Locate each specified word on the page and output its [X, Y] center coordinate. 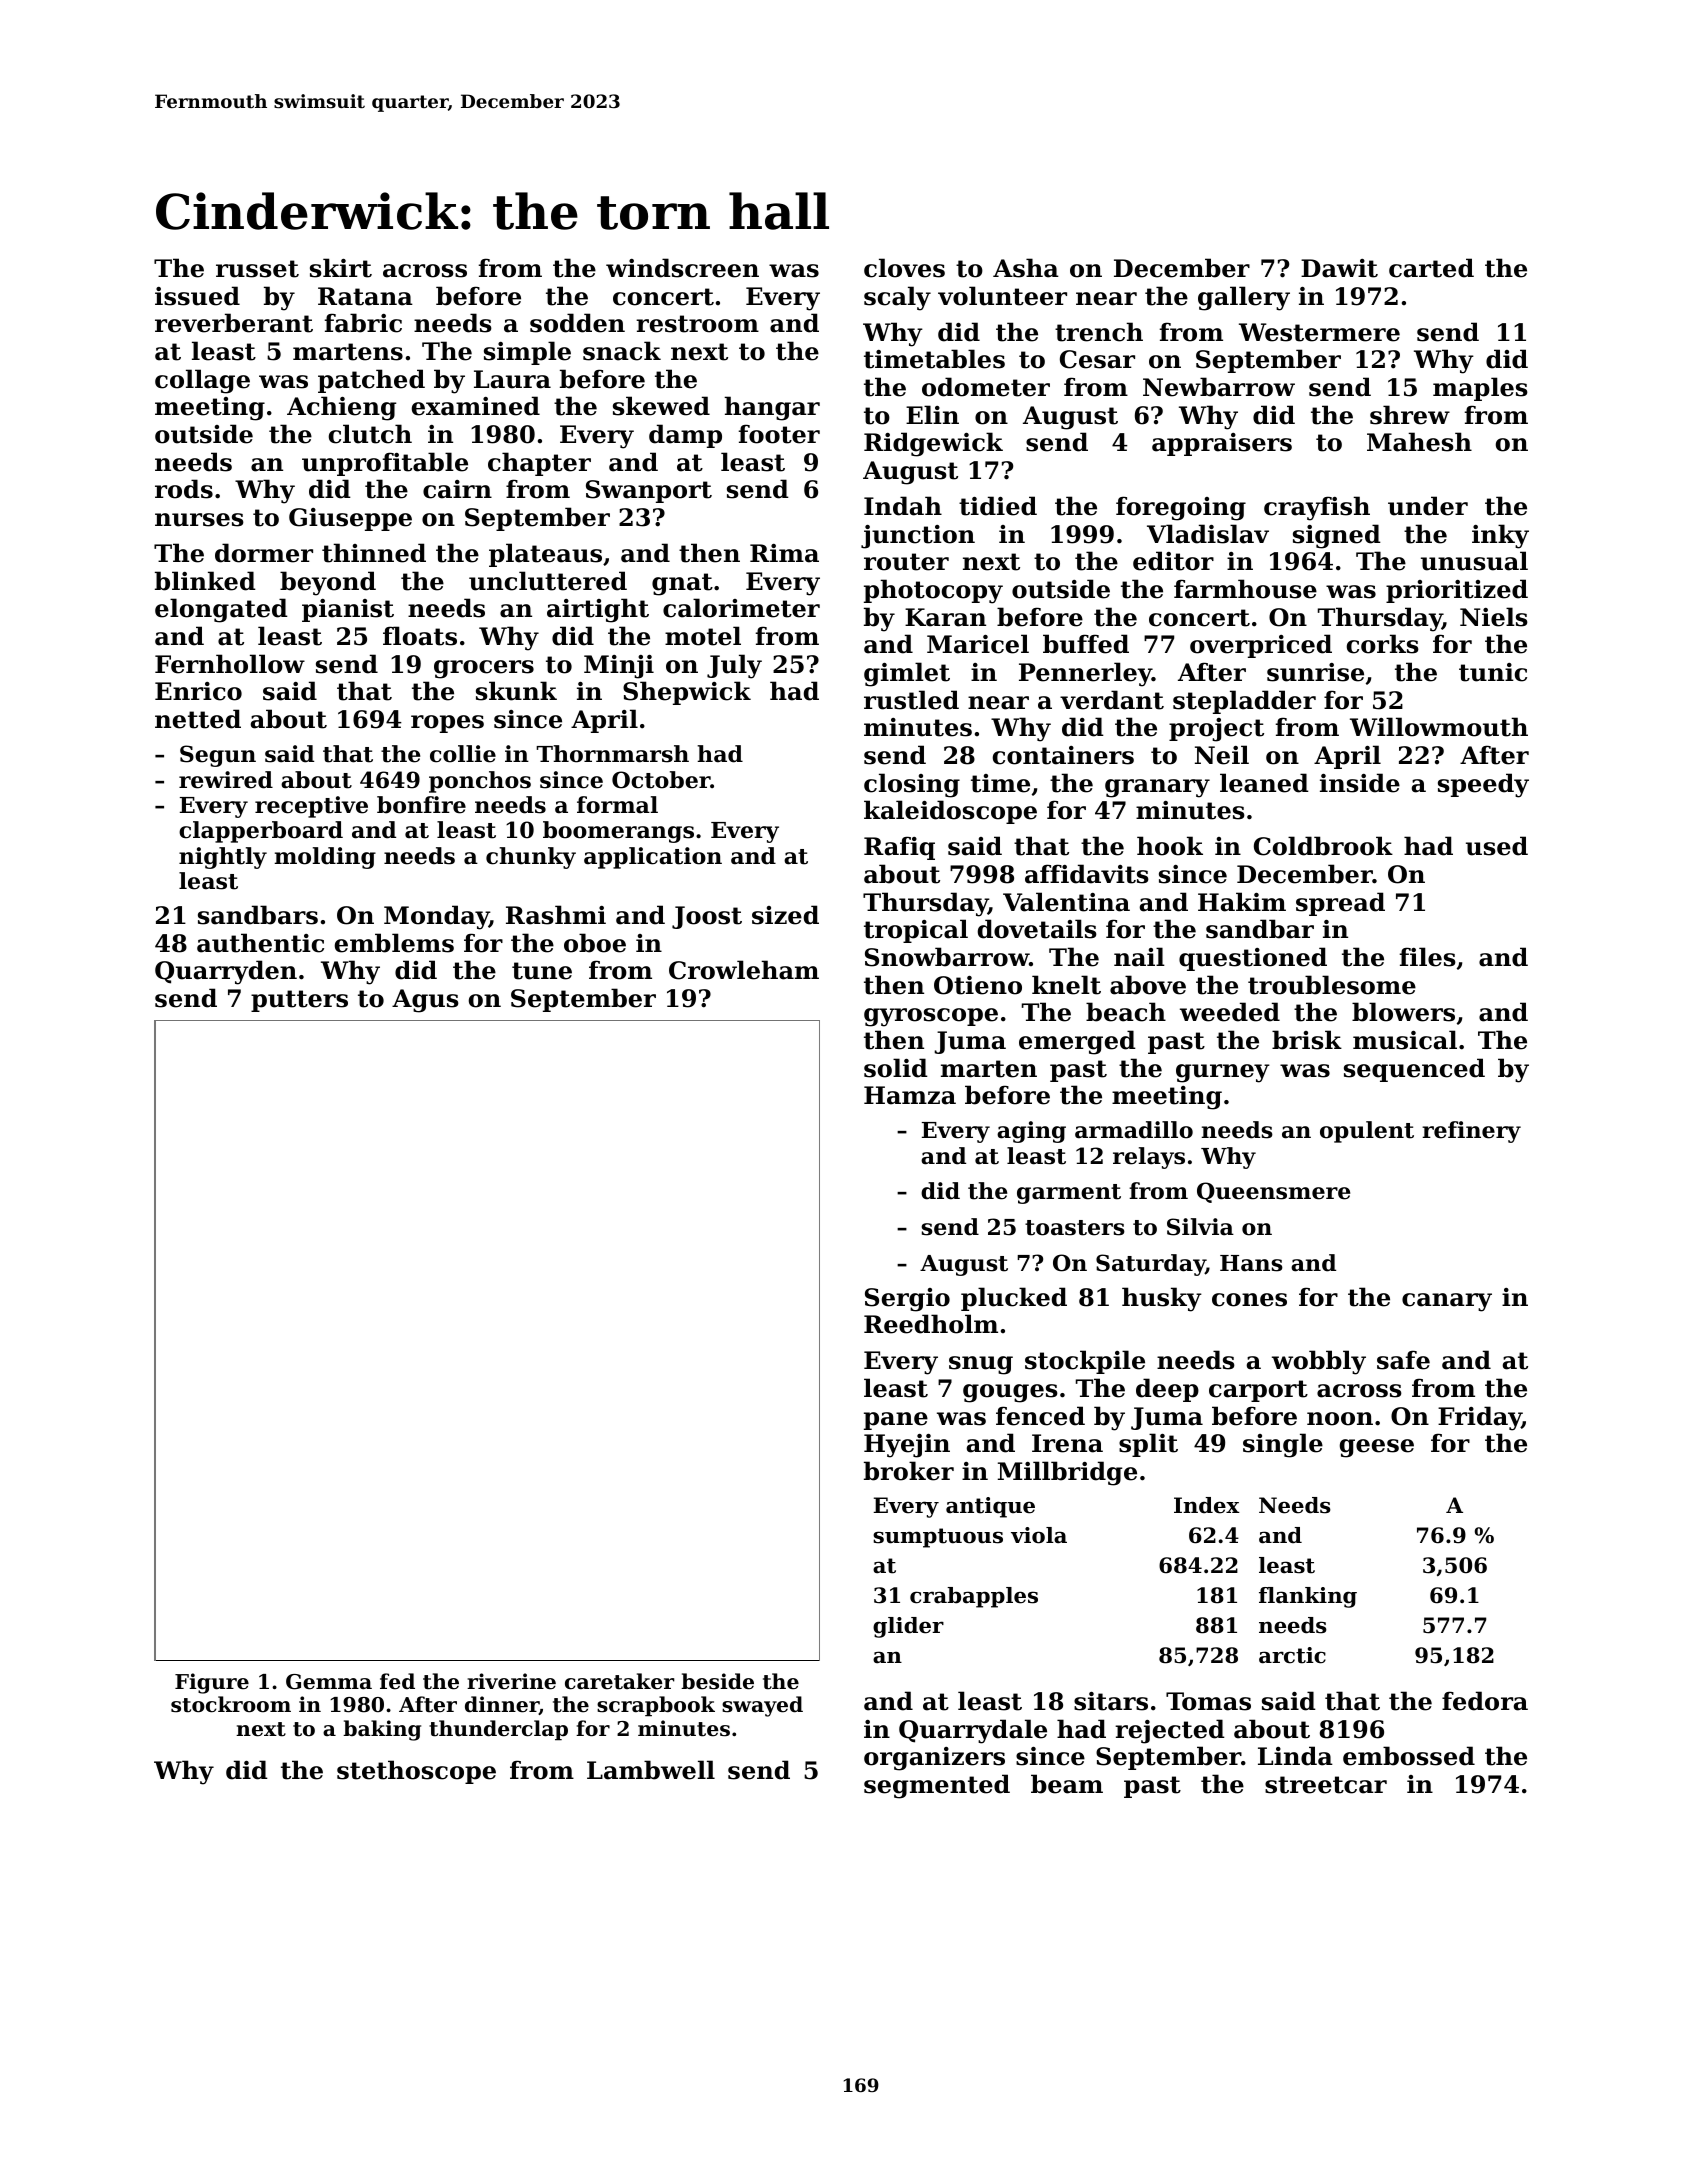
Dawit [1339, 268]
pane [896, 1421]
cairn [457, 489]
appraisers [1222, 444]
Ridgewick [933, 444]
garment [1069, 1194]
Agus [425, 1001]
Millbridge [1067, 1473]
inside [1360, 783]
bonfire [421, 805]
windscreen [682, 268]
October [661, 780]
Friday [1480, 1418]
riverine [511, 1681]
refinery [1471, 1132]
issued [197, 296]
